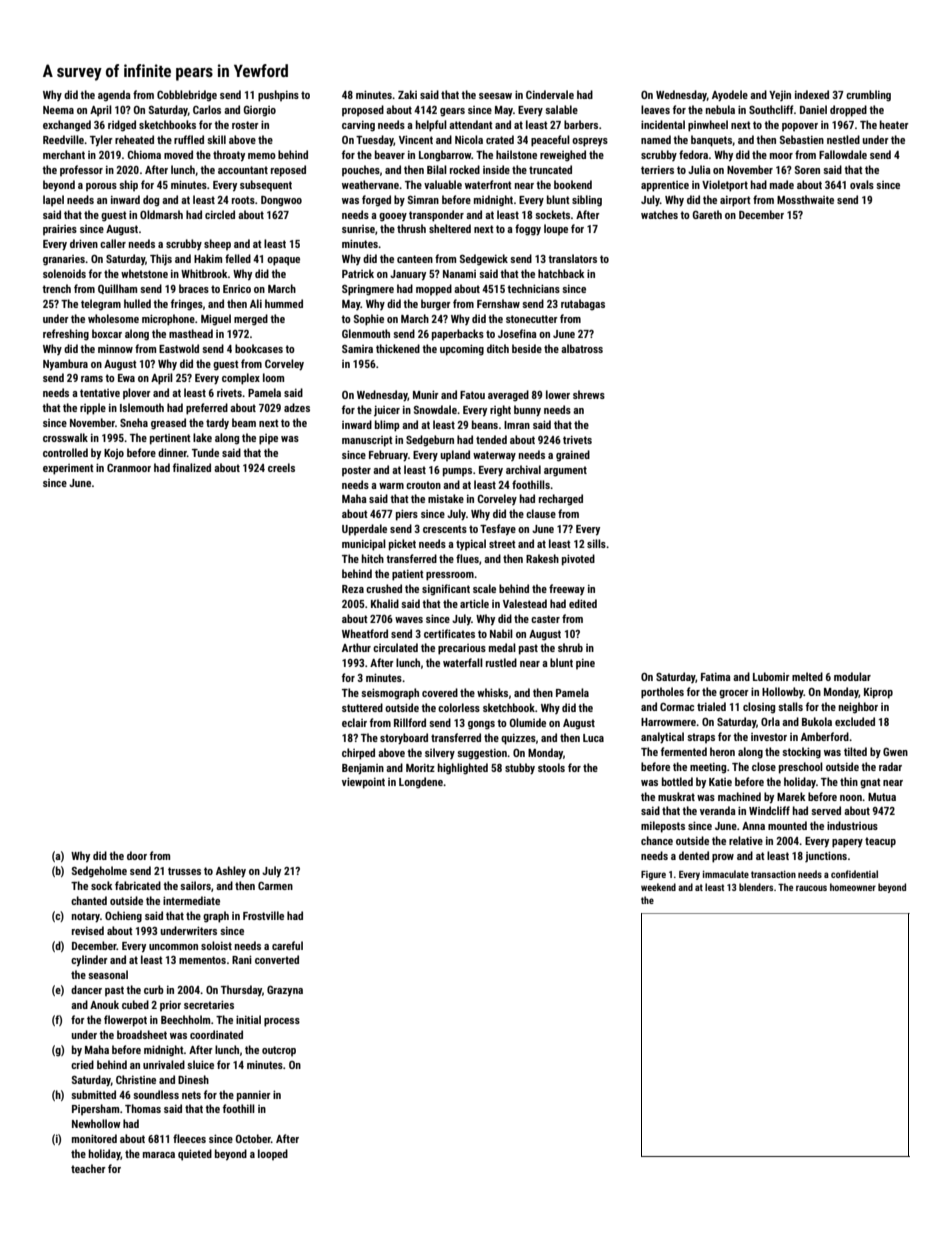 The width and height of the screenshot is (952, 1233). Describe the element at coordinates (273, 1154) in the screenshot. I see `looped` at that location.
